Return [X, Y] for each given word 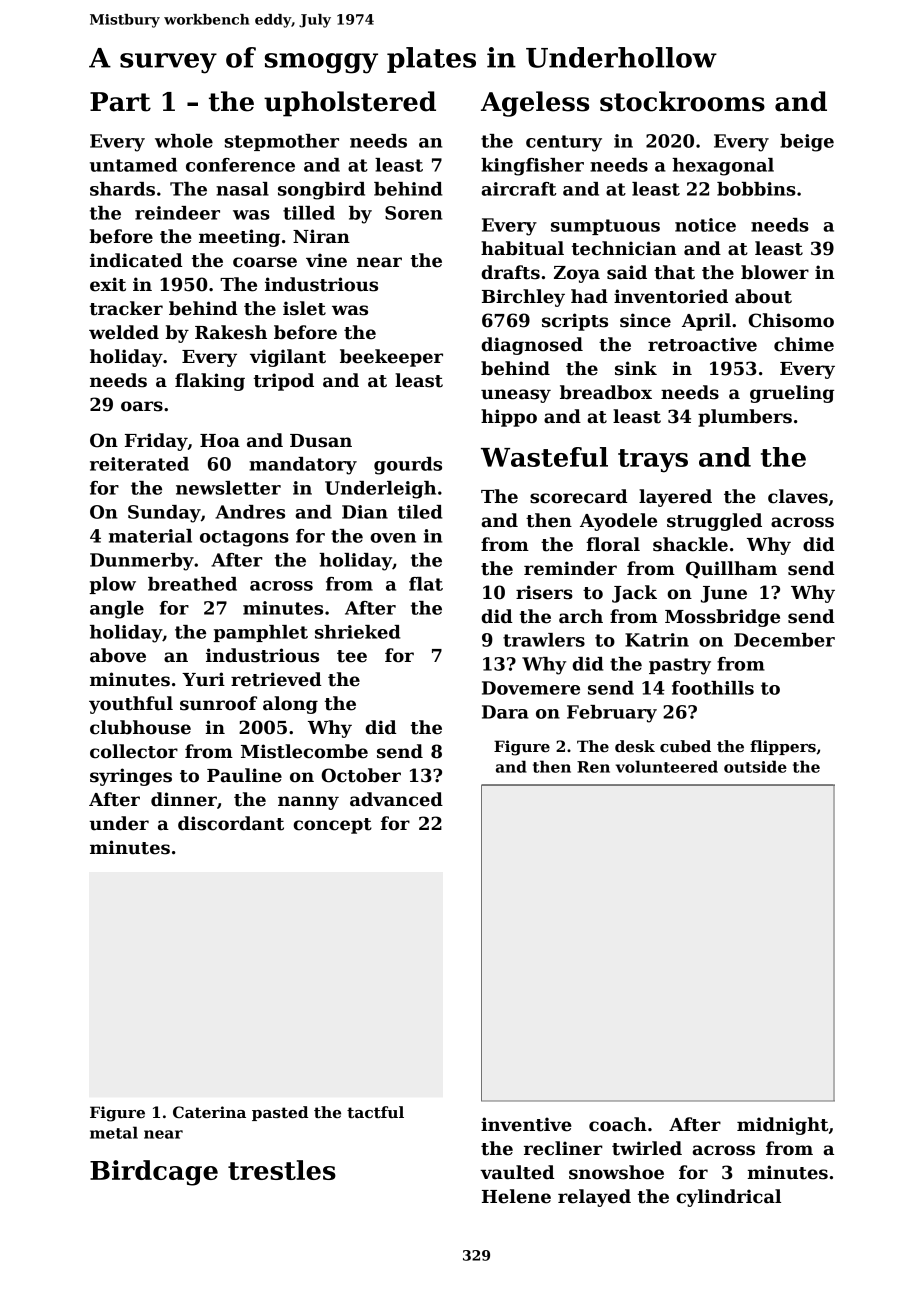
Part [120, 102]
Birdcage [154, 1173]
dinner [184, 799]
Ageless [535, 104]
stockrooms [682, 101]
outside [755, 766]
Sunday [164, 514]
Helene [516, 1196]
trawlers [544, 640]
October [361, 775]
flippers [783, 747]
